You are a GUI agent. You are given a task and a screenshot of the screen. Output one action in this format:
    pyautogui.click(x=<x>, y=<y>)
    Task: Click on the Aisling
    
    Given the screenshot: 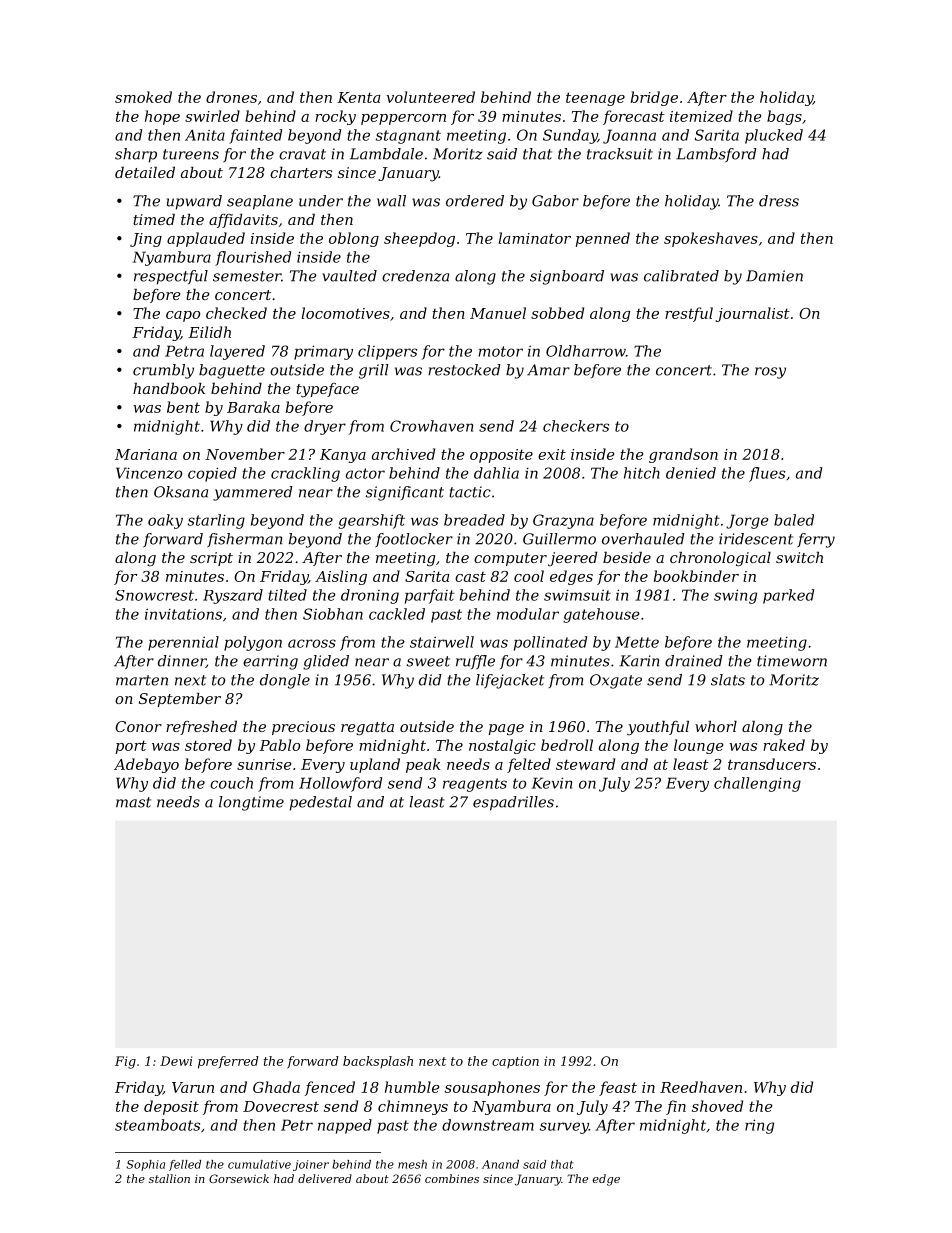 What is the action you would take?
    pyautogui.click(x=341, y=577)
